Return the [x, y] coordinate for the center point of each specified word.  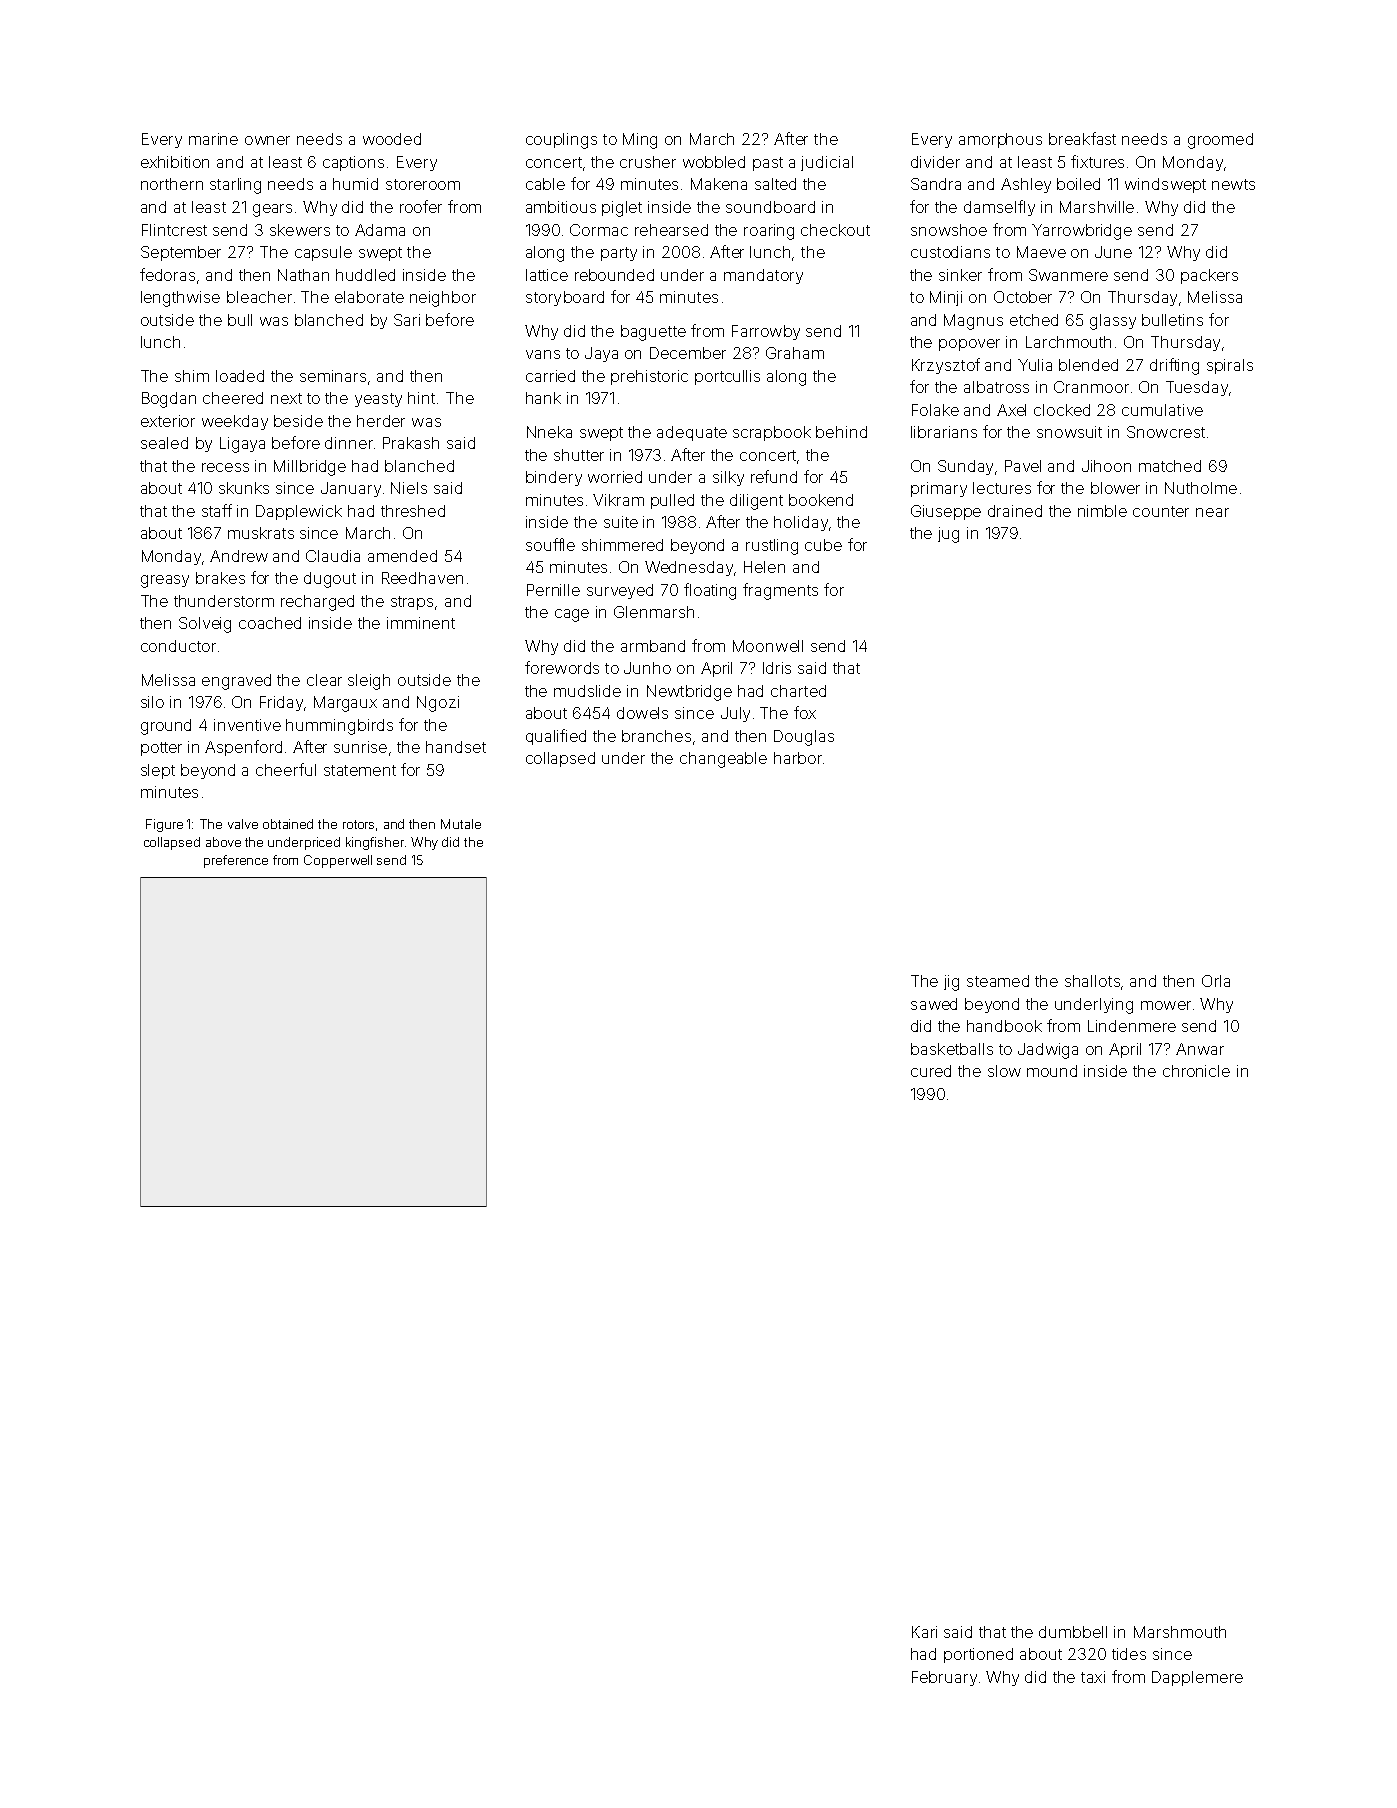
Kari [924, 1632]
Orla [1216, 981]
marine [213, 139]
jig [951, 983]
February [944, 1678]
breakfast [1082, 138]
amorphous [1000, 140]
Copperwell [338, 861]
